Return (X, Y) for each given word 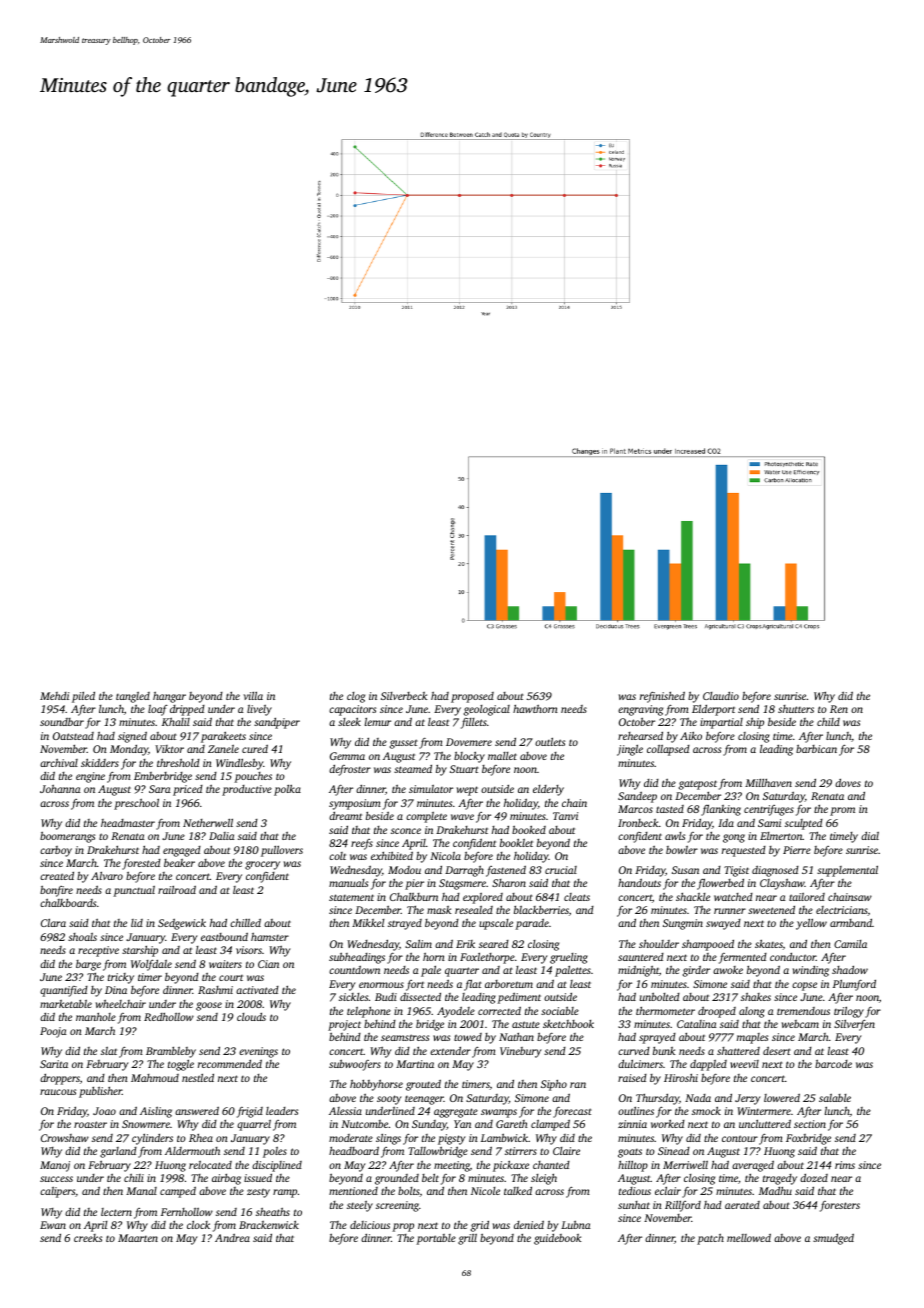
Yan (462, 1124)
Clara (53, 923)
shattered (738, 1051)
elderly (548, 790)
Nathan (516, 1037)
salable (835, 1098)
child (828, 722)
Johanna (60, 789)
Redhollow (169, 1017)
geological (487, 710)
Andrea (232, 1237)
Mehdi (54, 696)
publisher (100, 1092)
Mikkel (368, 922)
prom (842, 811)
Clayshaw (782, 884)
